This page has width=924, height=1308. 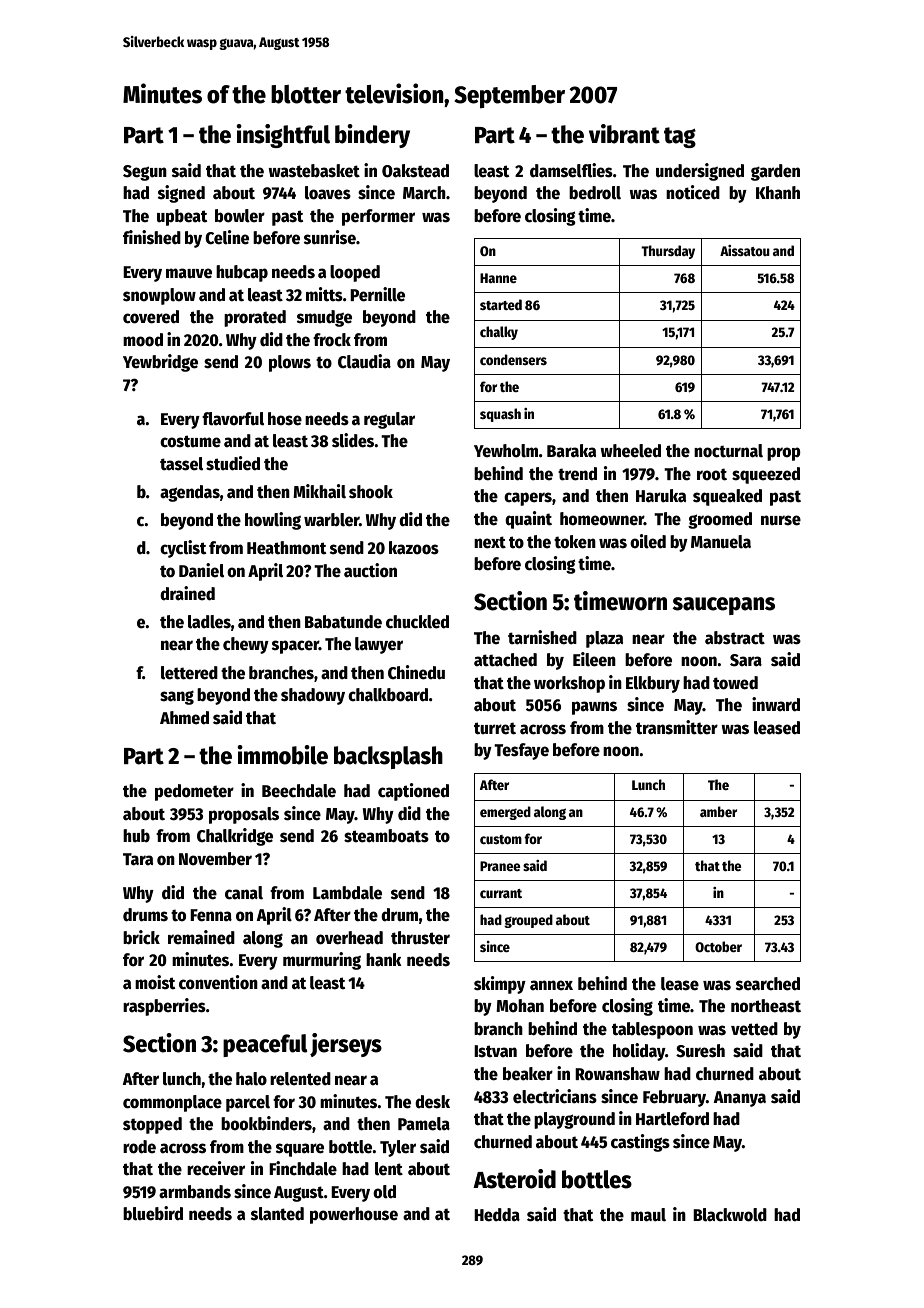 I want to click on mitts, so click(x=324, y=294).
